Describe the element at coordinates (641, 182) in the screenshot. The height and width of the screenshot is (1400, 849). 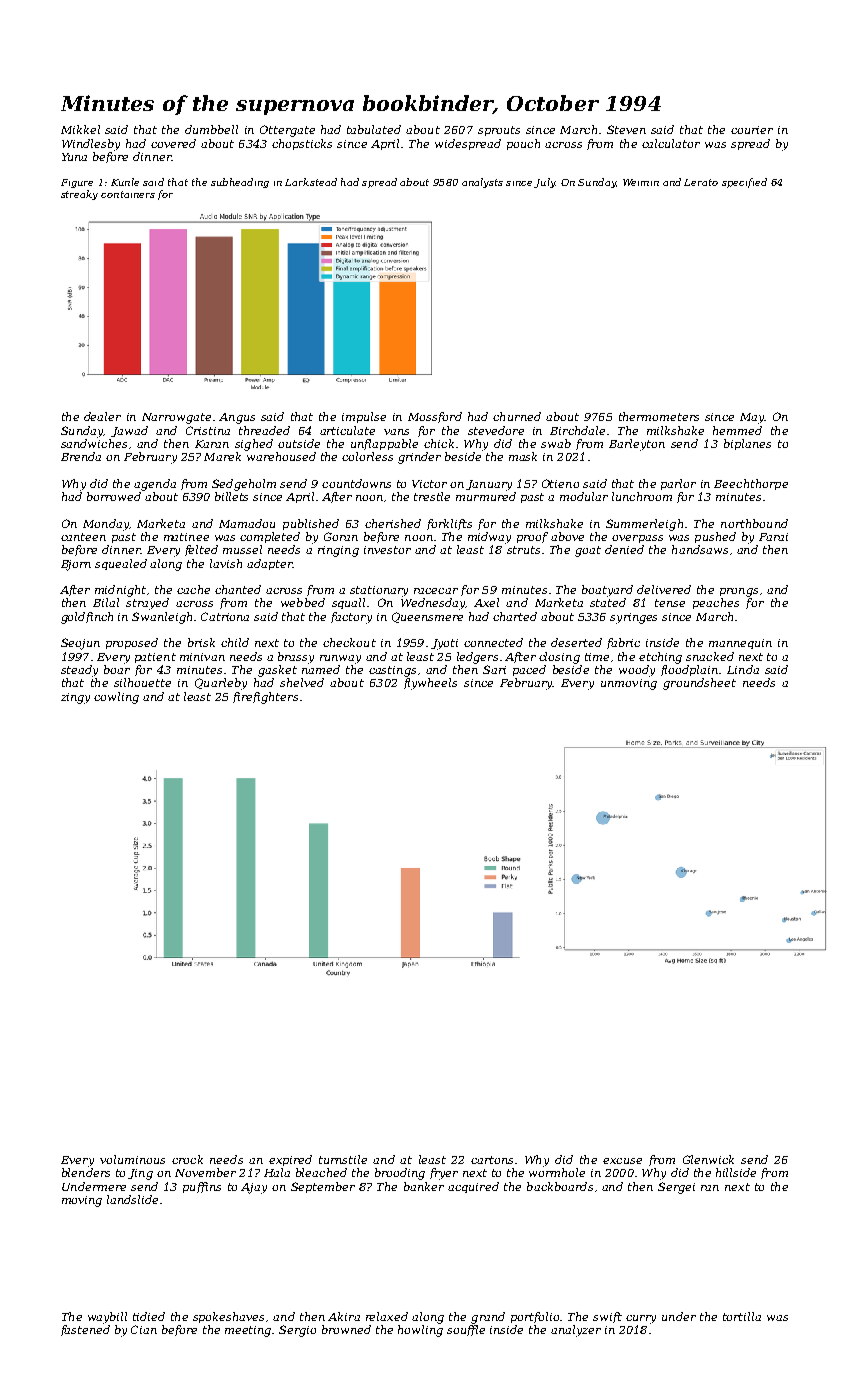
I see `Weimin` at that location.
